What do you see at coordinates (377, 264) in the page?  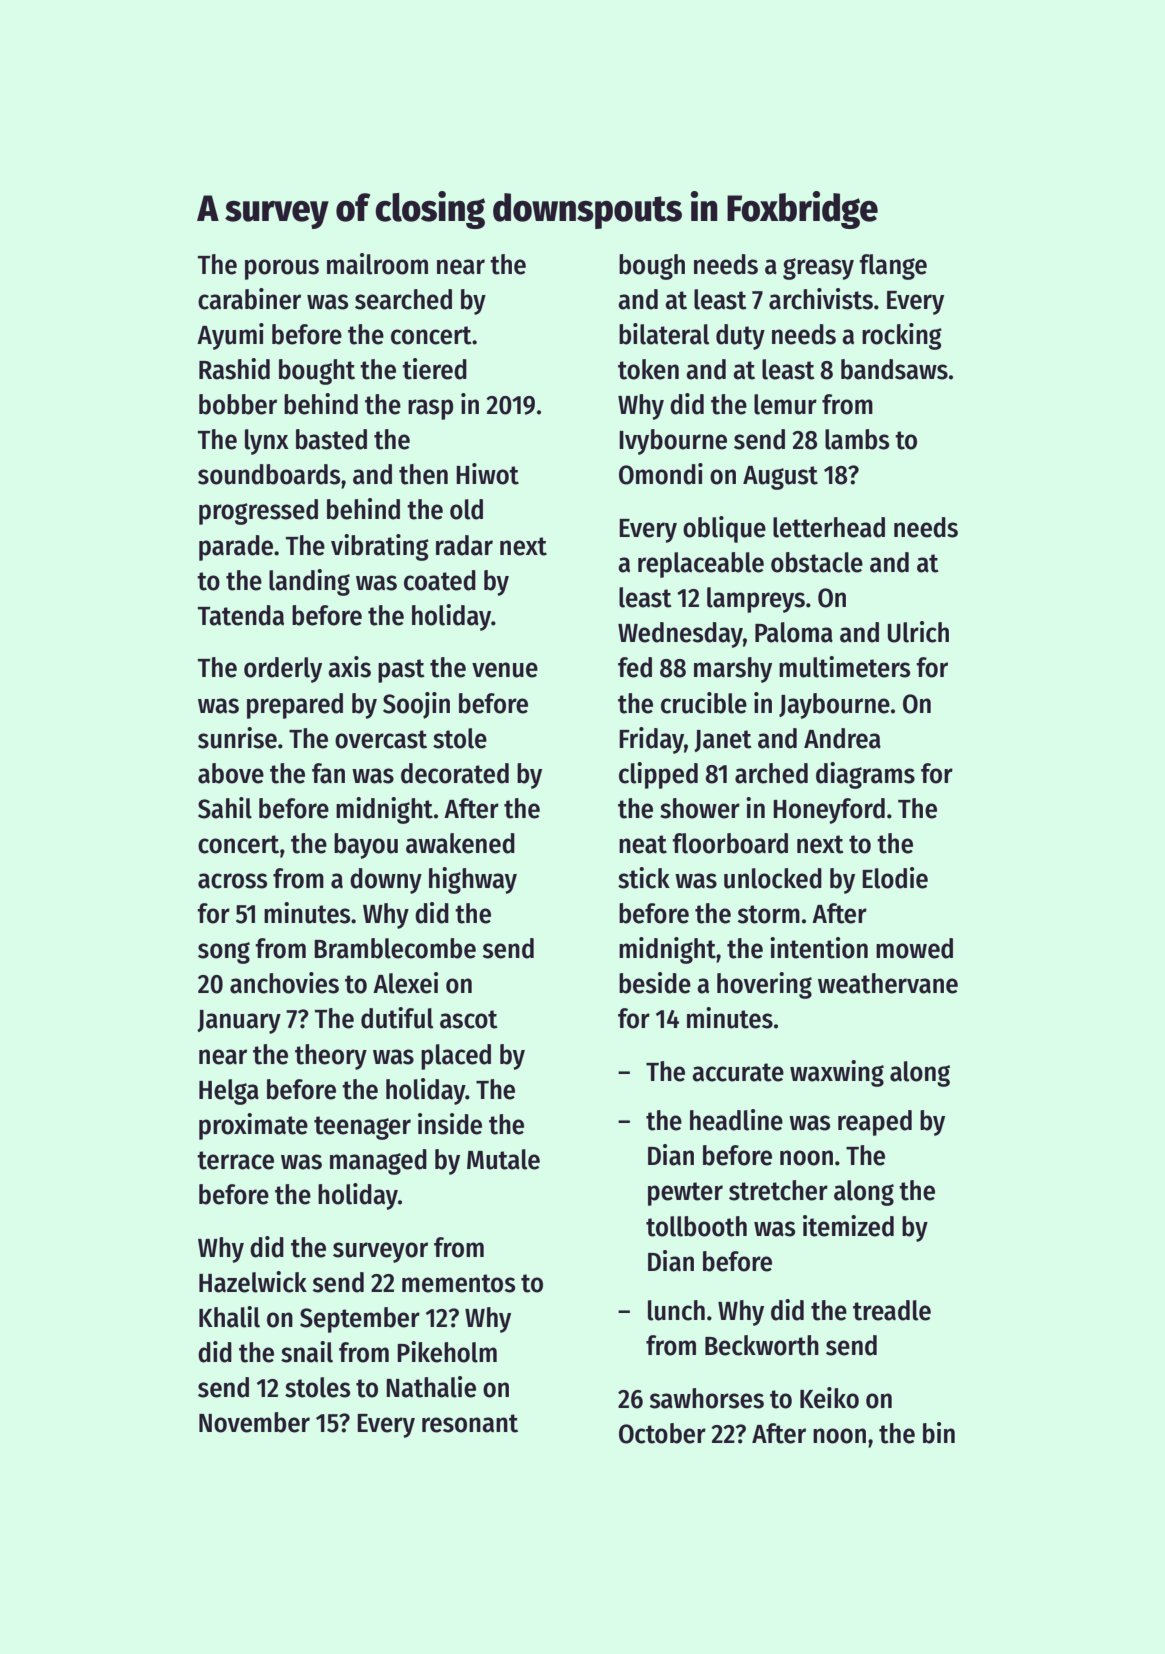 I see `mailroom` at bounding box center [377, 264].
